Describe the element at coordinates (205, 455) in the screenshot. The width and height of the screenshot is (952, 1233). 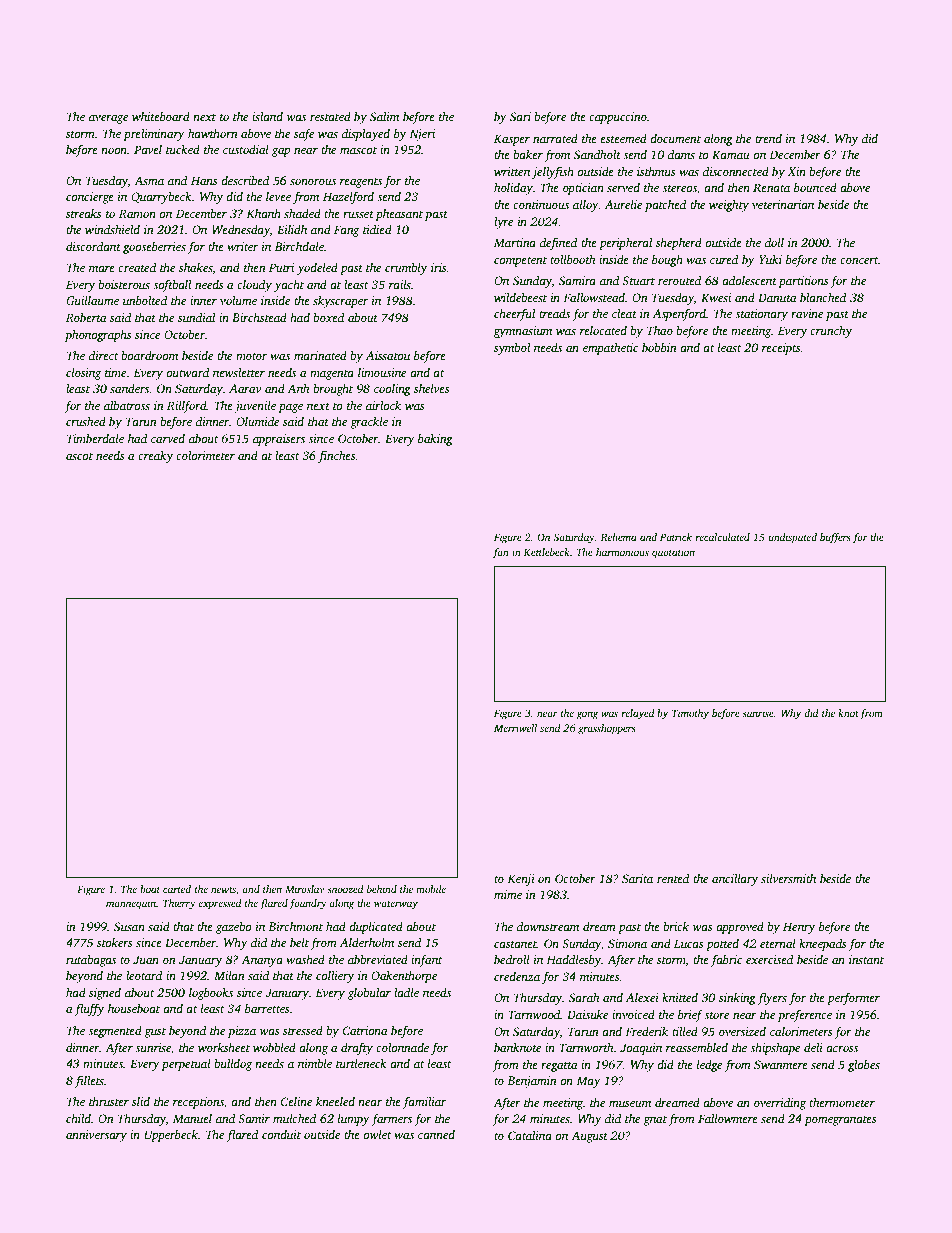
I see `colorimeter` at that location.
